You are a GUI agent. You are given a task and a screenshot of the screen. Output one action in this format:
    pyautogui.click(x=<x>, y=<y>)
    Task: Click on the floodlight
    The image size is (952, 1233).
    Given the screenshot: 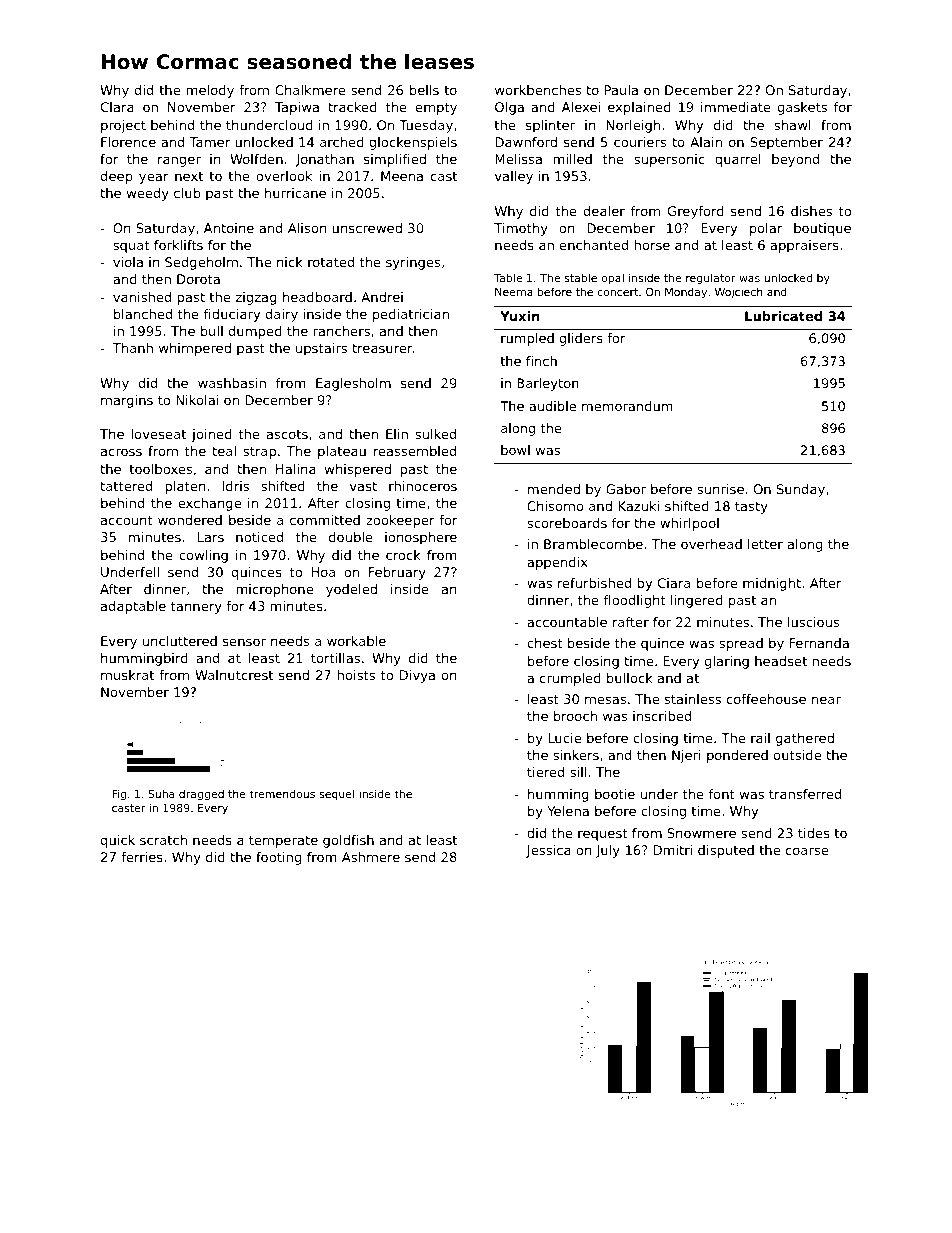 What is the action you would take?
    pyautogui.click(x=635, y=601)
